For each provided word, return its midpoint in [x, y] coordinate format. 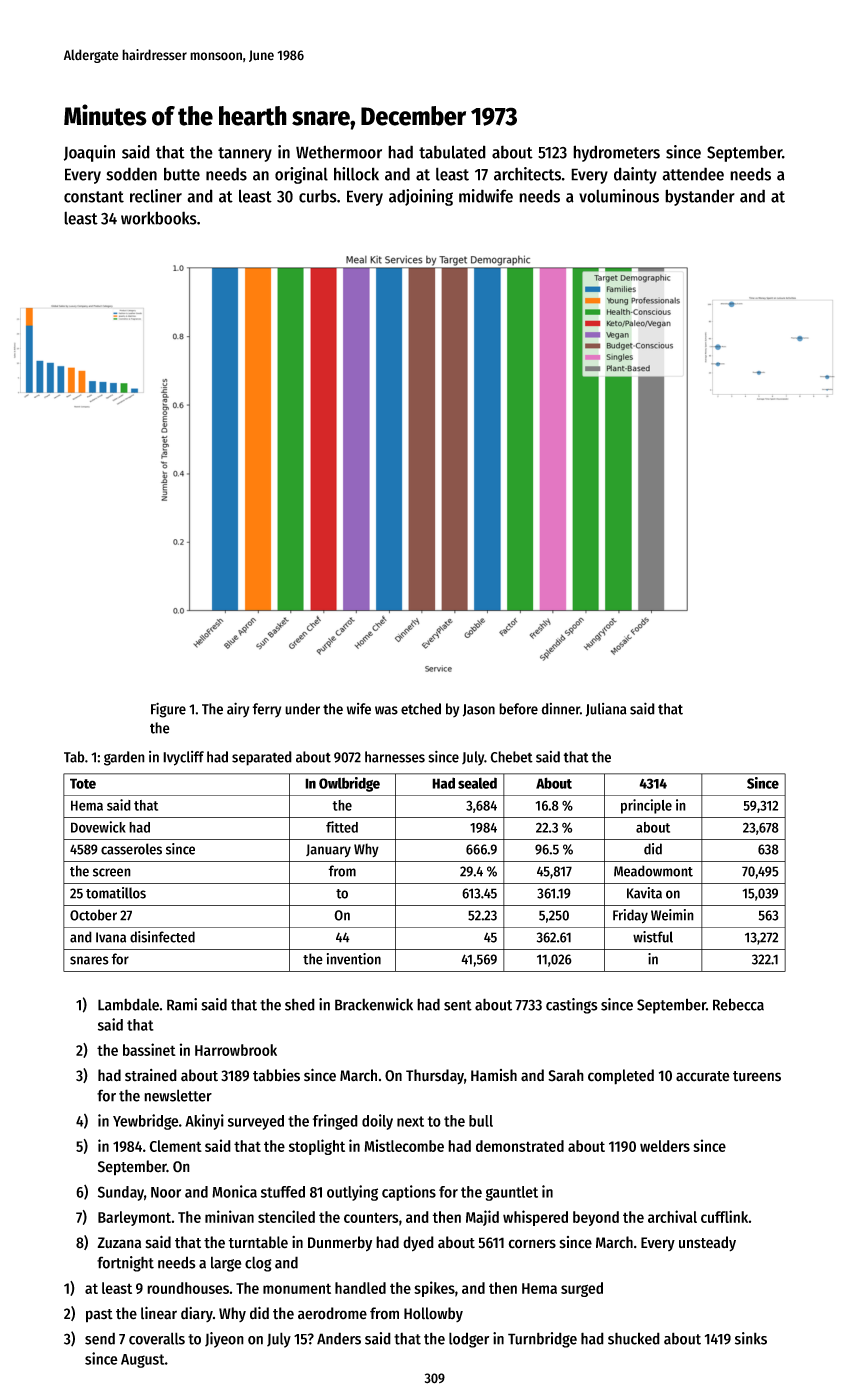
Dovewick [98, 827]
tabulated [452, 152]
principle [646, 806]
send [100, 1338]
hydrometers [616, 153]
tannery [245, 154]
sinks [751, 1338]
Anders [339, 1338]
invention [354, 959]
